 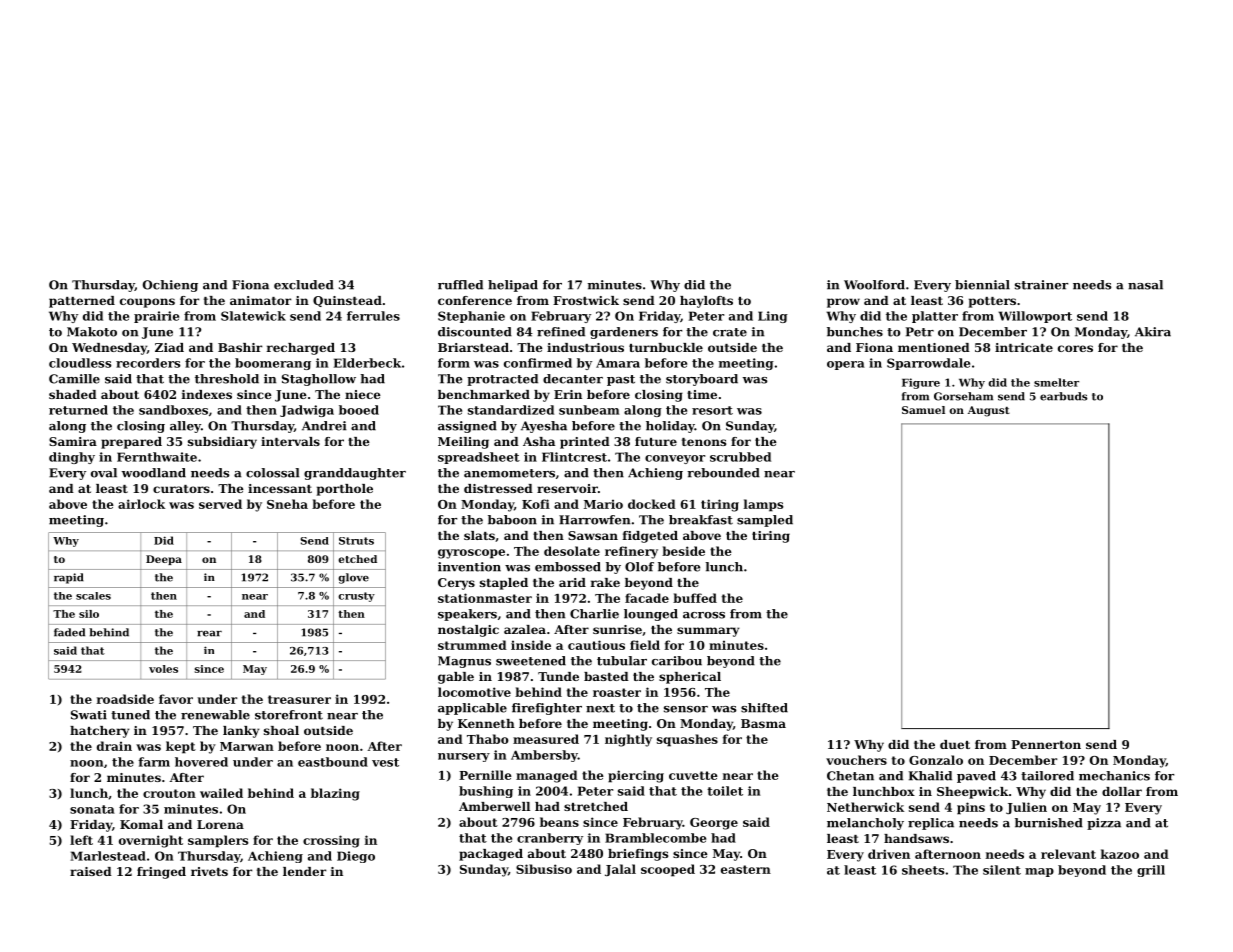 What do you see at coordinates (479, 535) in the screenshot?
I see `slats` at bounding box center [479, 535].
